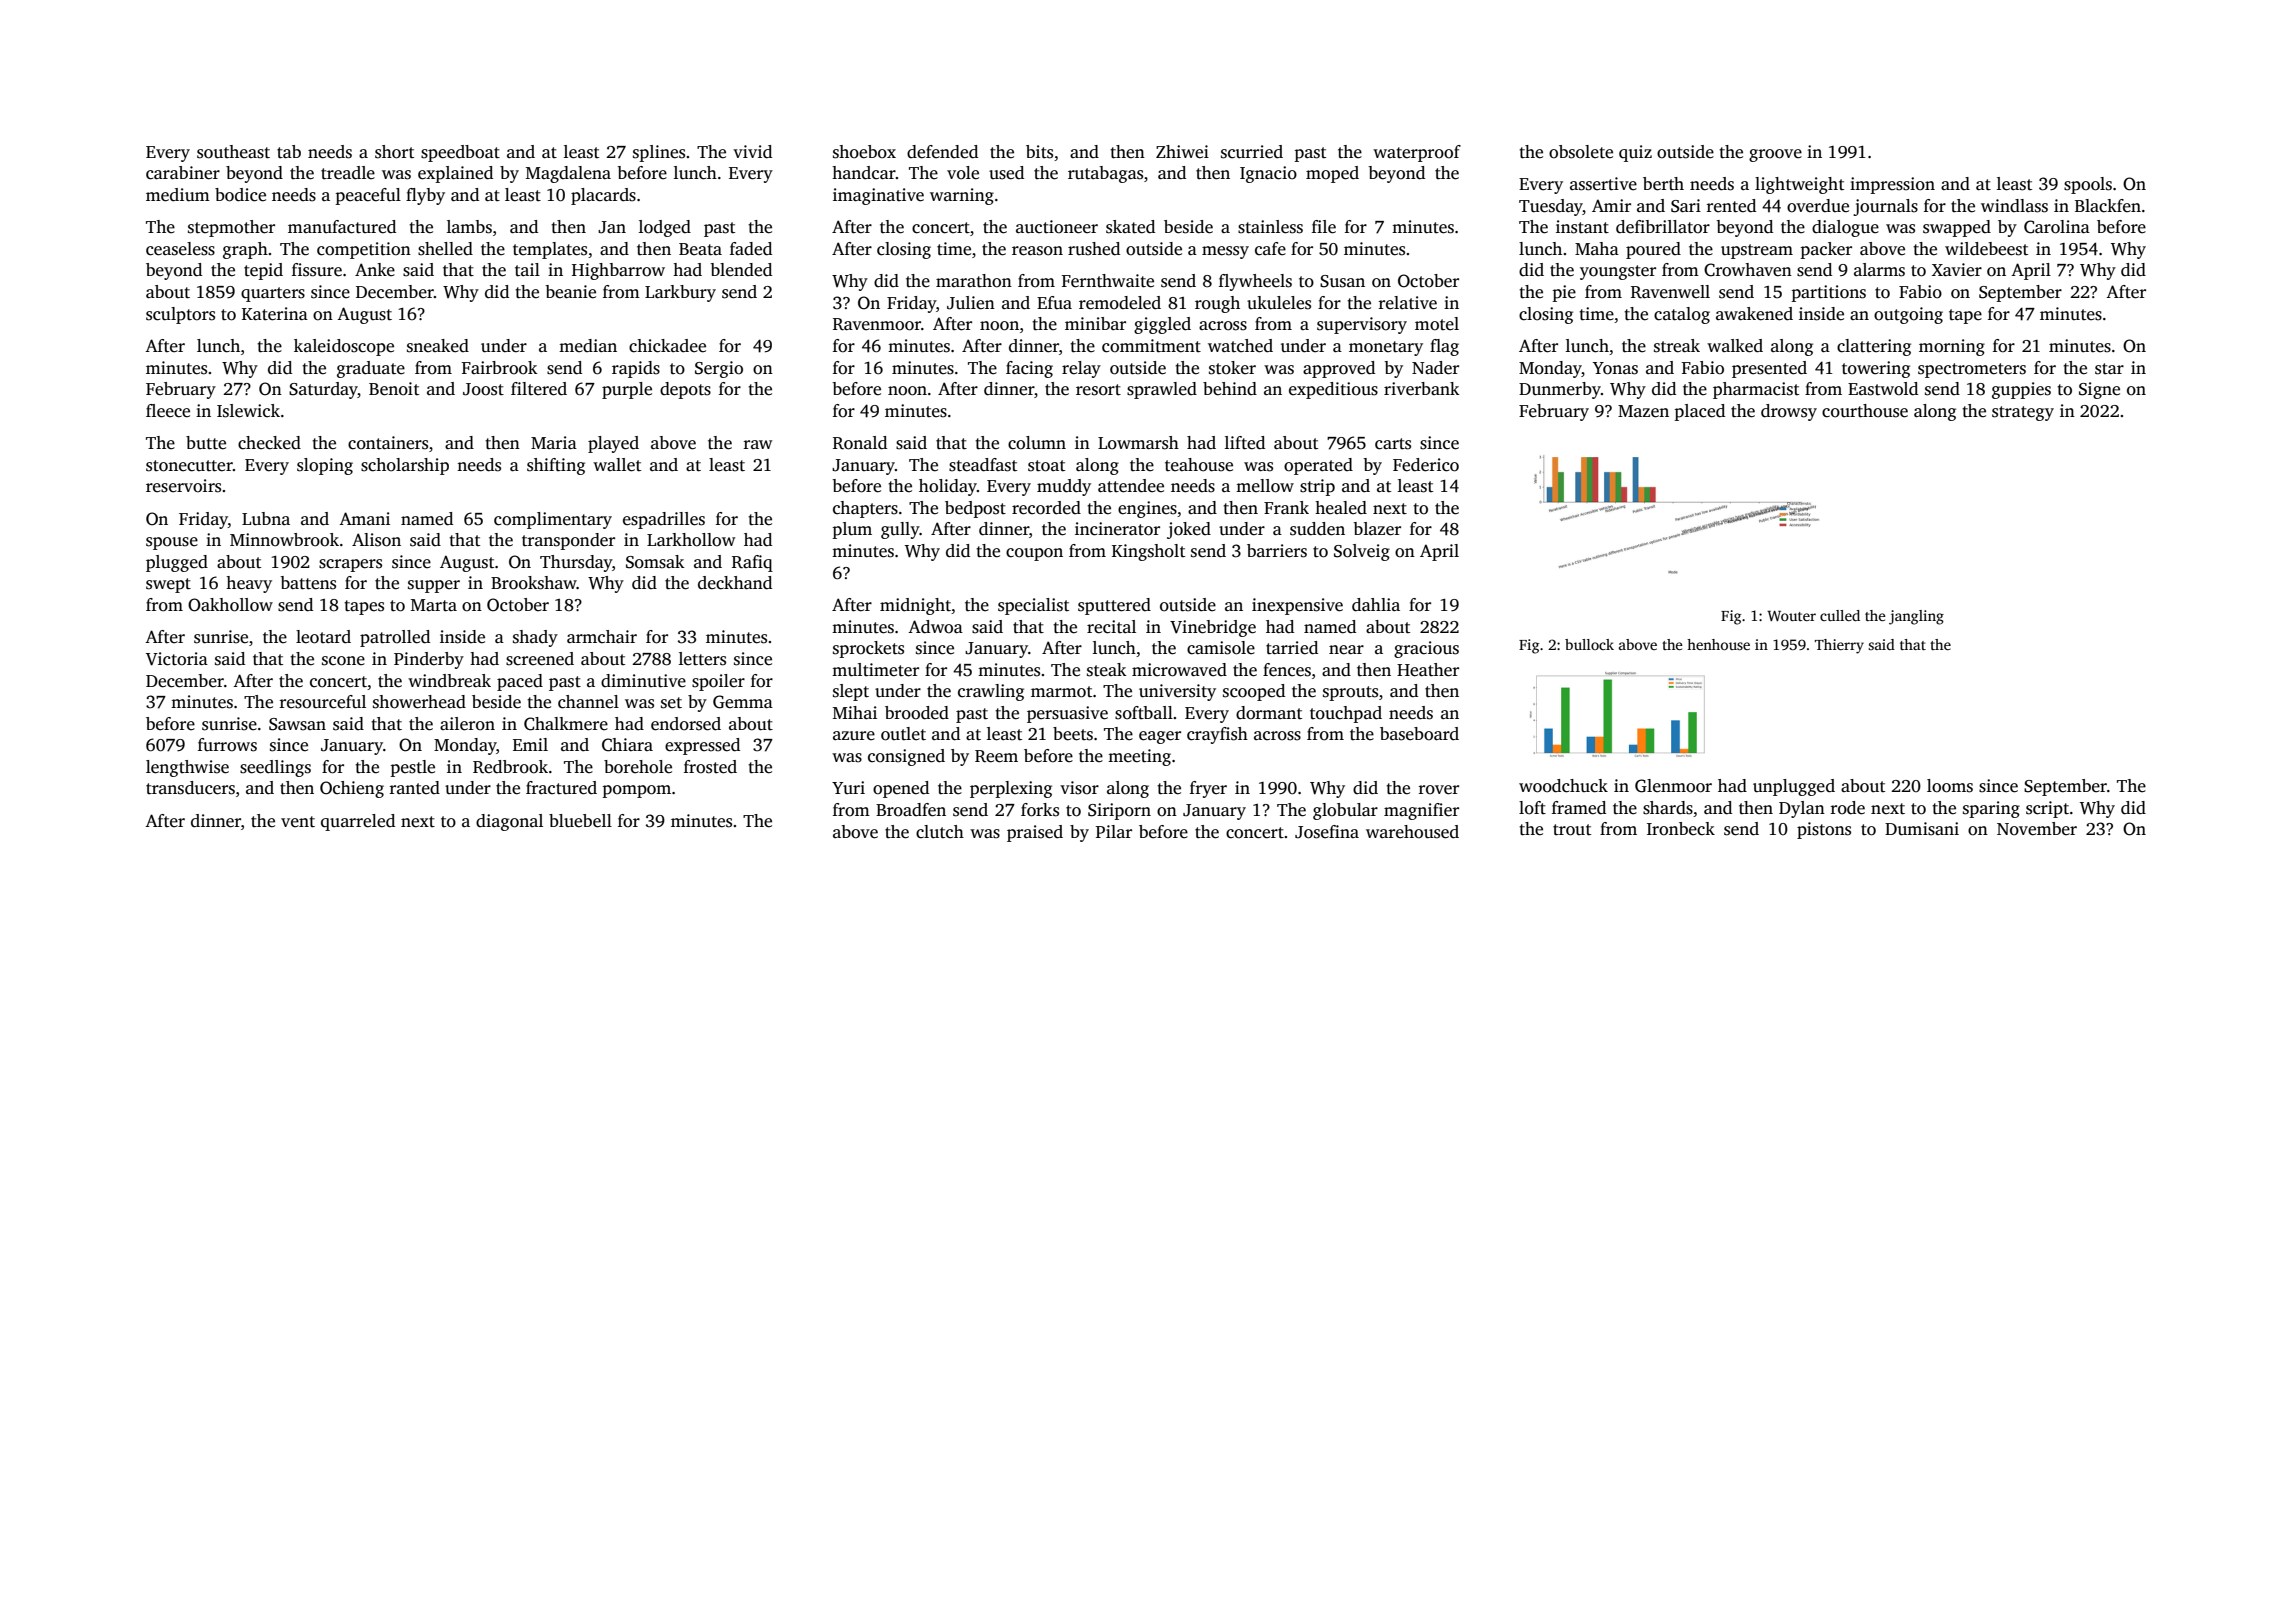 The height and width of the screenshot is (1620, 2292). What do you see at coordinates (1757, 251) in the screenshot?
I see `upstream` at bounding box center [1757, 251].
